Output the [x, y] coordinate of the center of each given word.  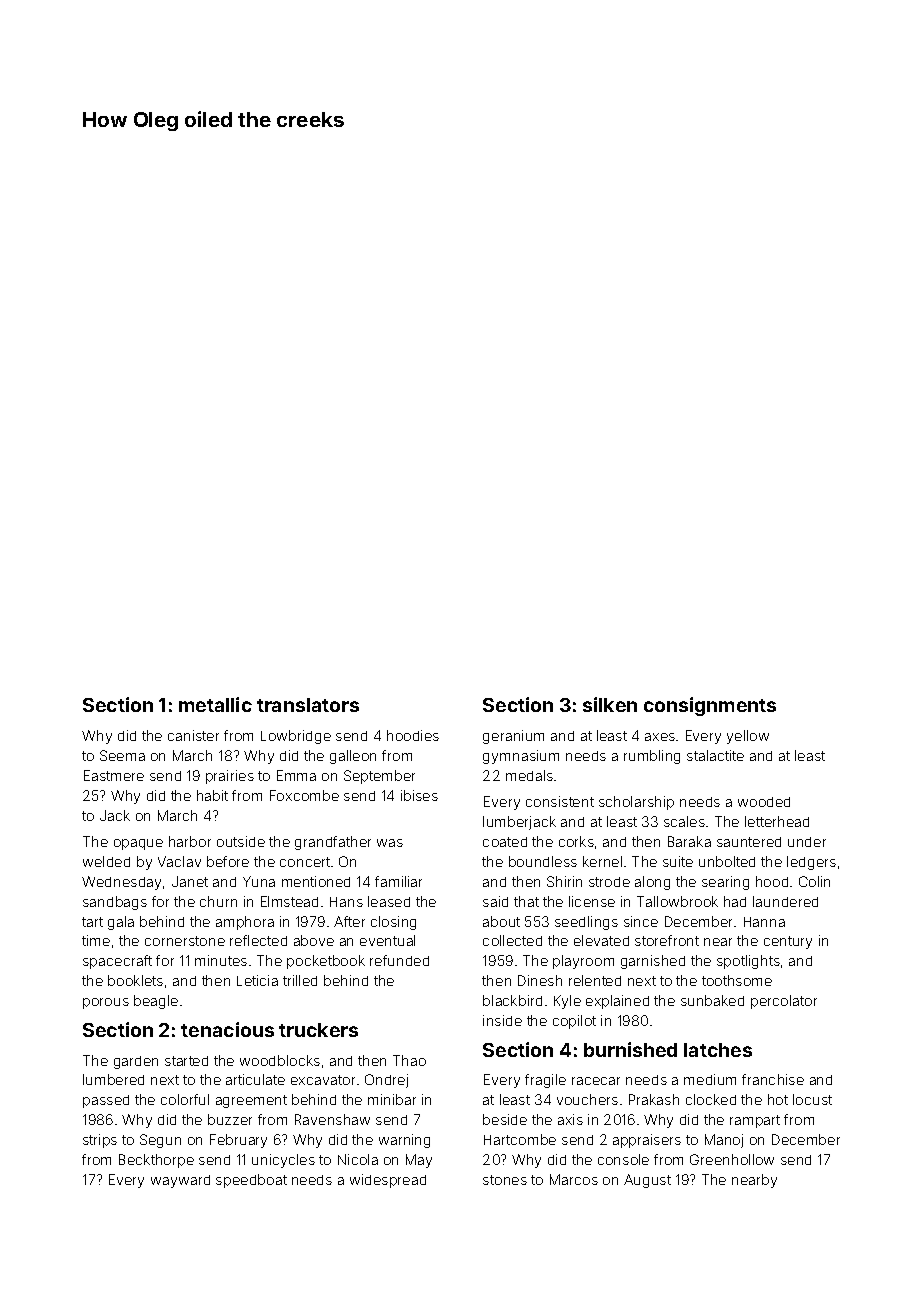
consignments [710, 706]
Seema [122, 755]
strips [100, 1141]
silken [610, 704]
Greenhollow [732, 1159]
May [419, 1161]
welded [106, 861]
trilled [300, 980]
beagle [156, 1002]
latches [718, 1050]
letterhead [777, 821]
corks [576, 841]
